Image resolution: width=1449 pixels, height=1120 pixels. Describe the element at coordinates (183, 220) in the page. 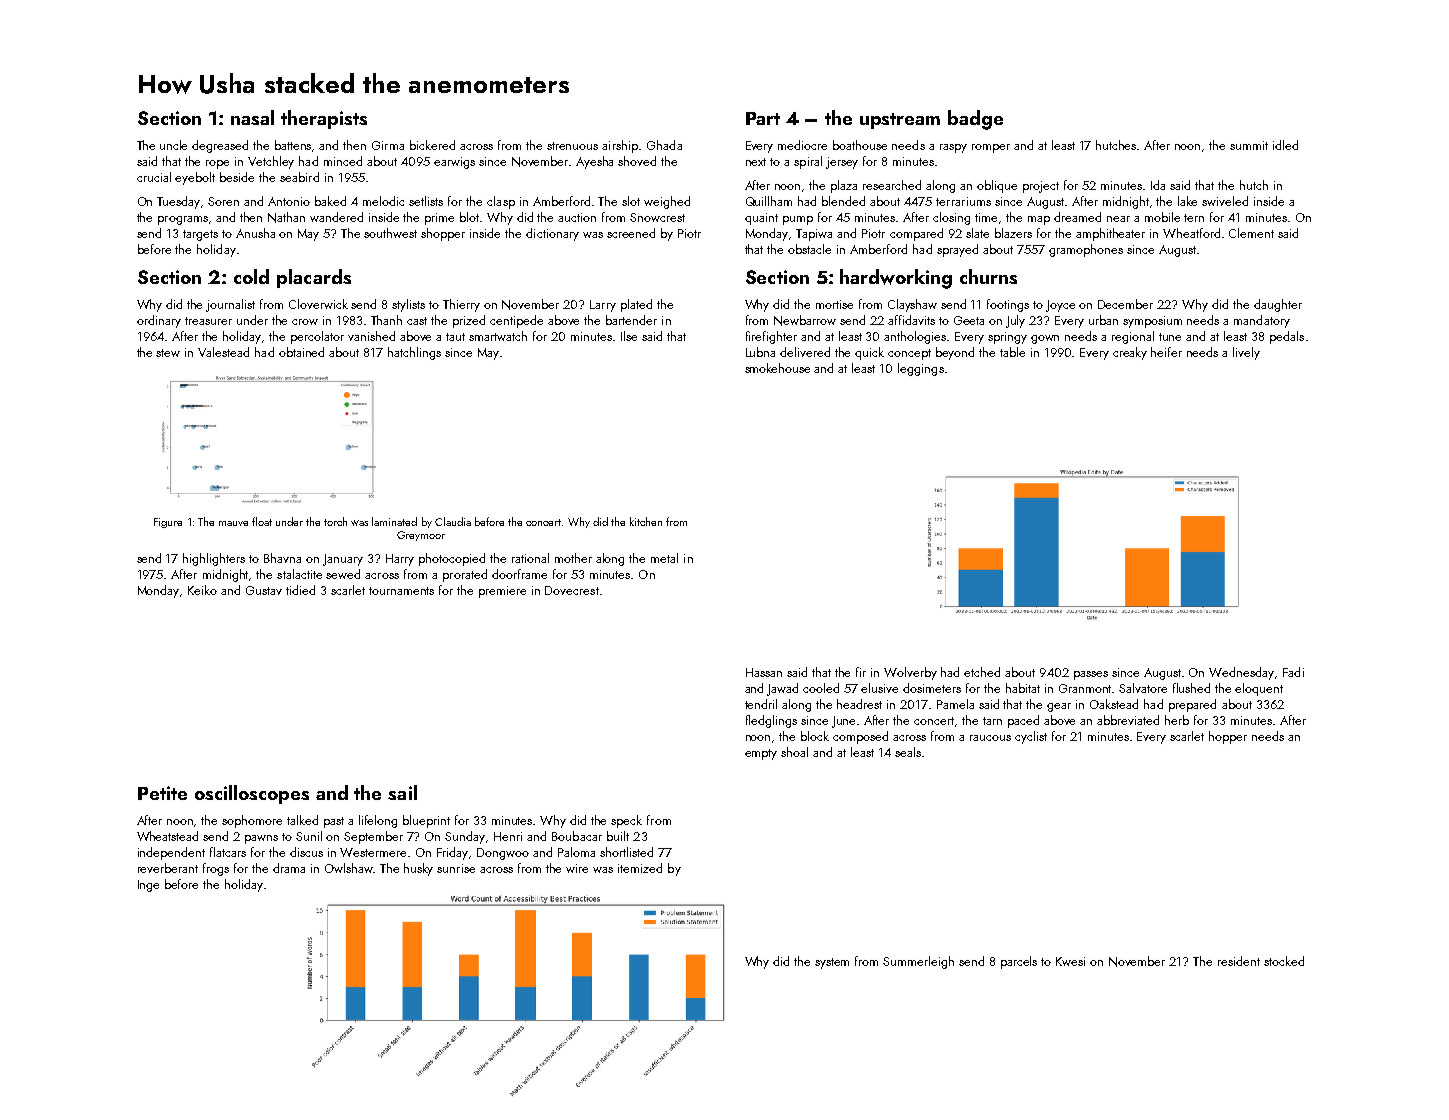

I see `programs` at that location.
